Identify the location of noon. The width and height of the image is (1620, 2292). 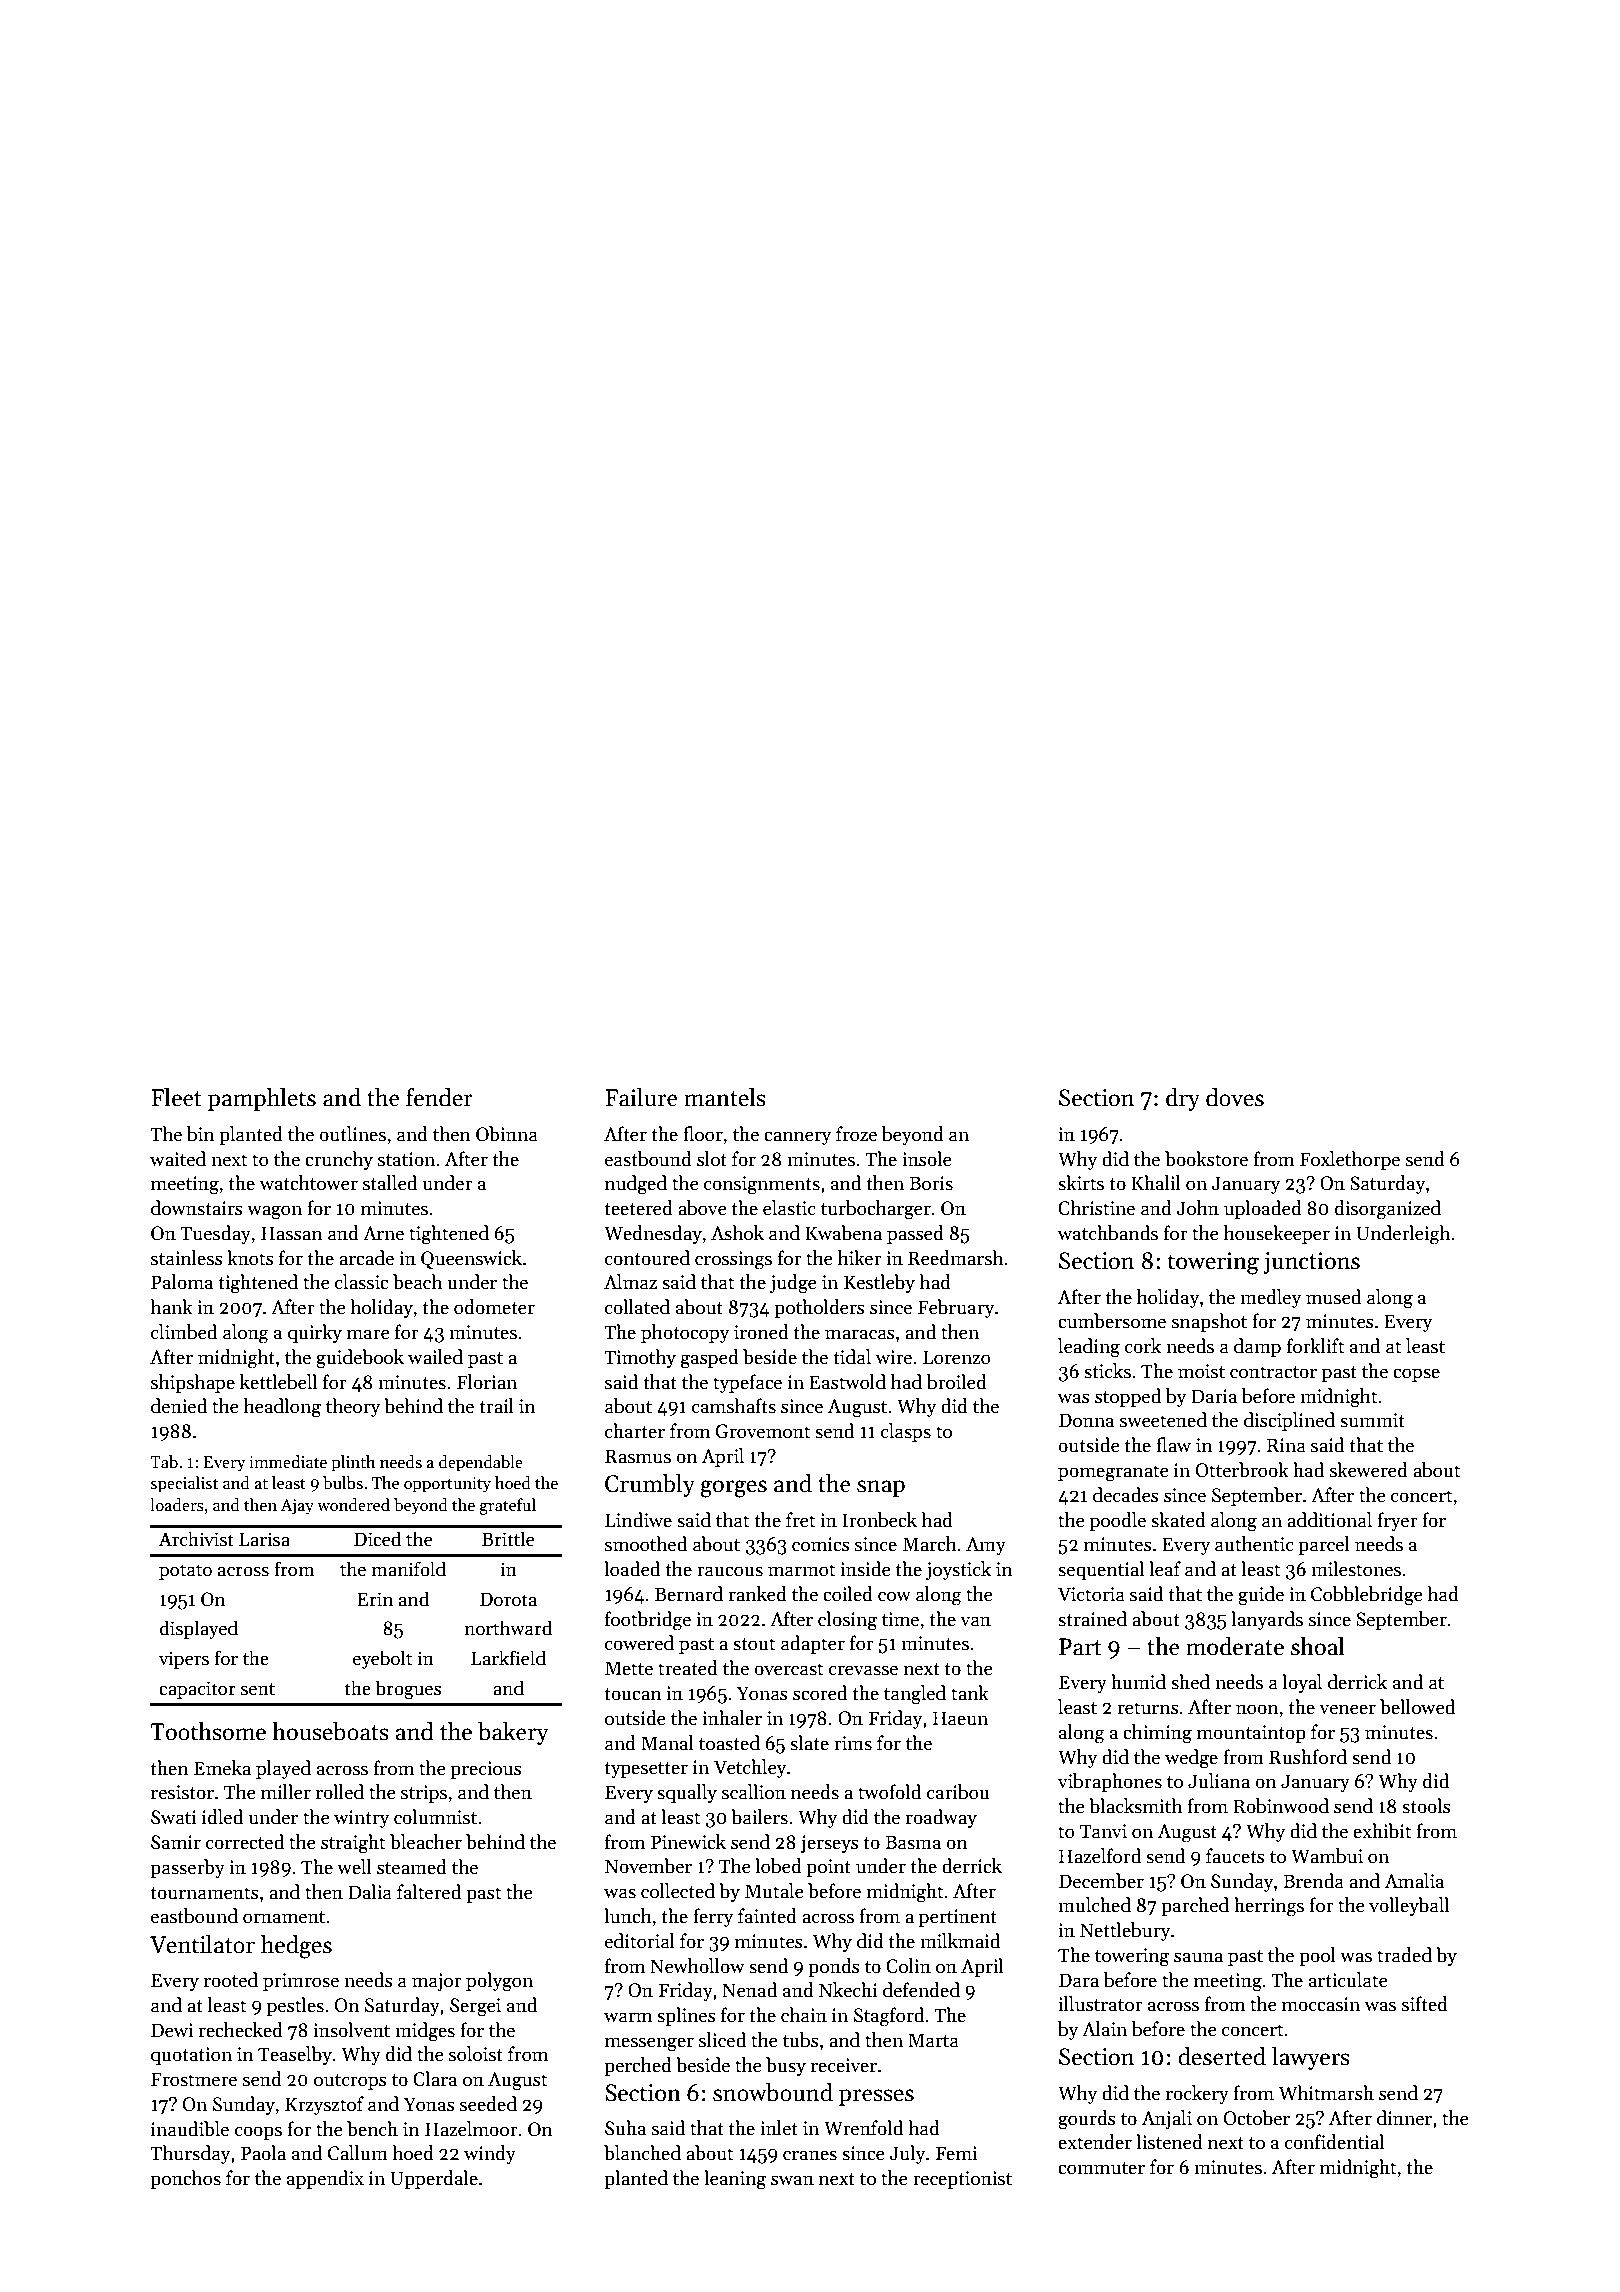
(1257, 1709).
